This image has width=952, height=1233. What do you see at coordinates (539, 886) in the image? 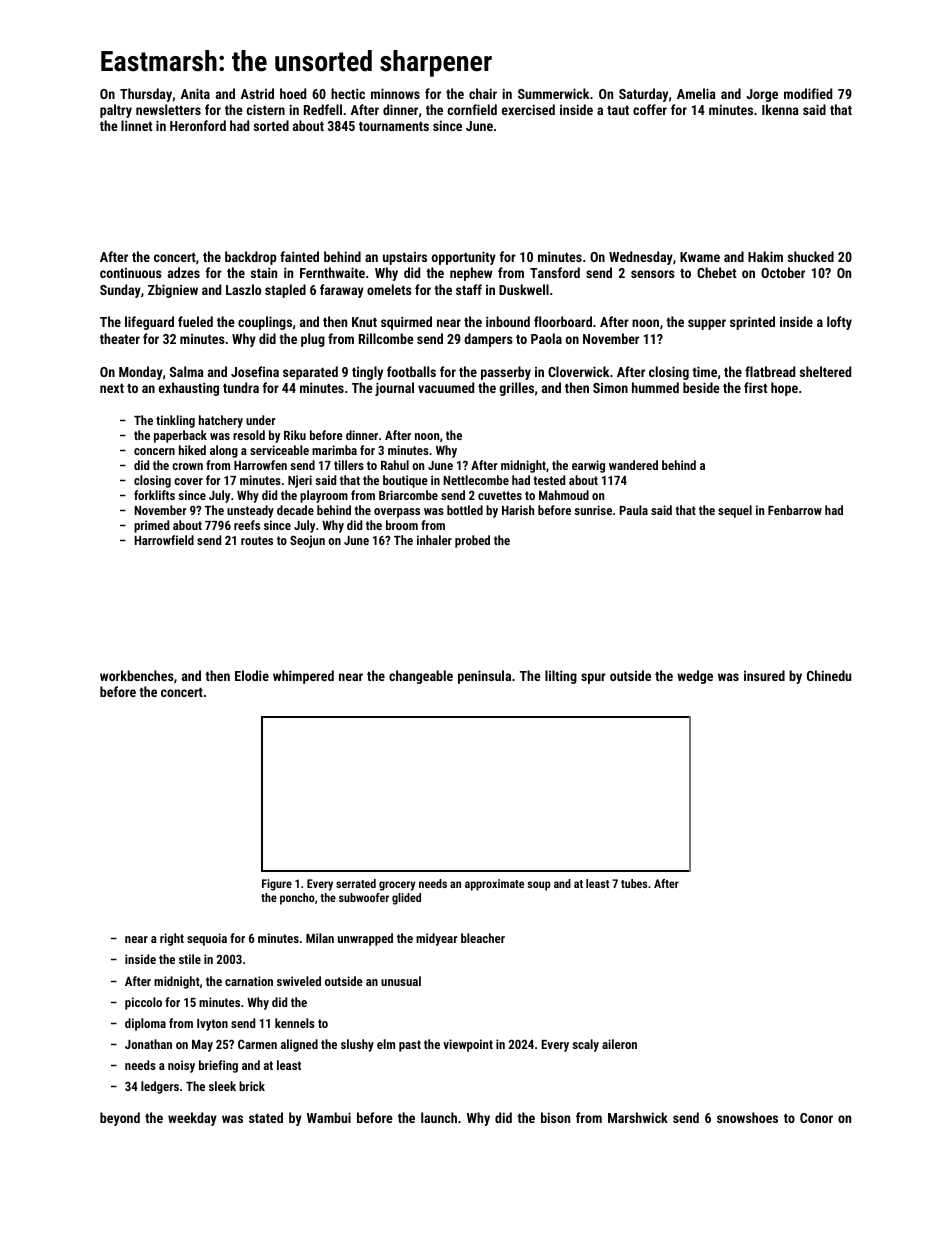
I see `soup` at bounding box center [539, 886].
